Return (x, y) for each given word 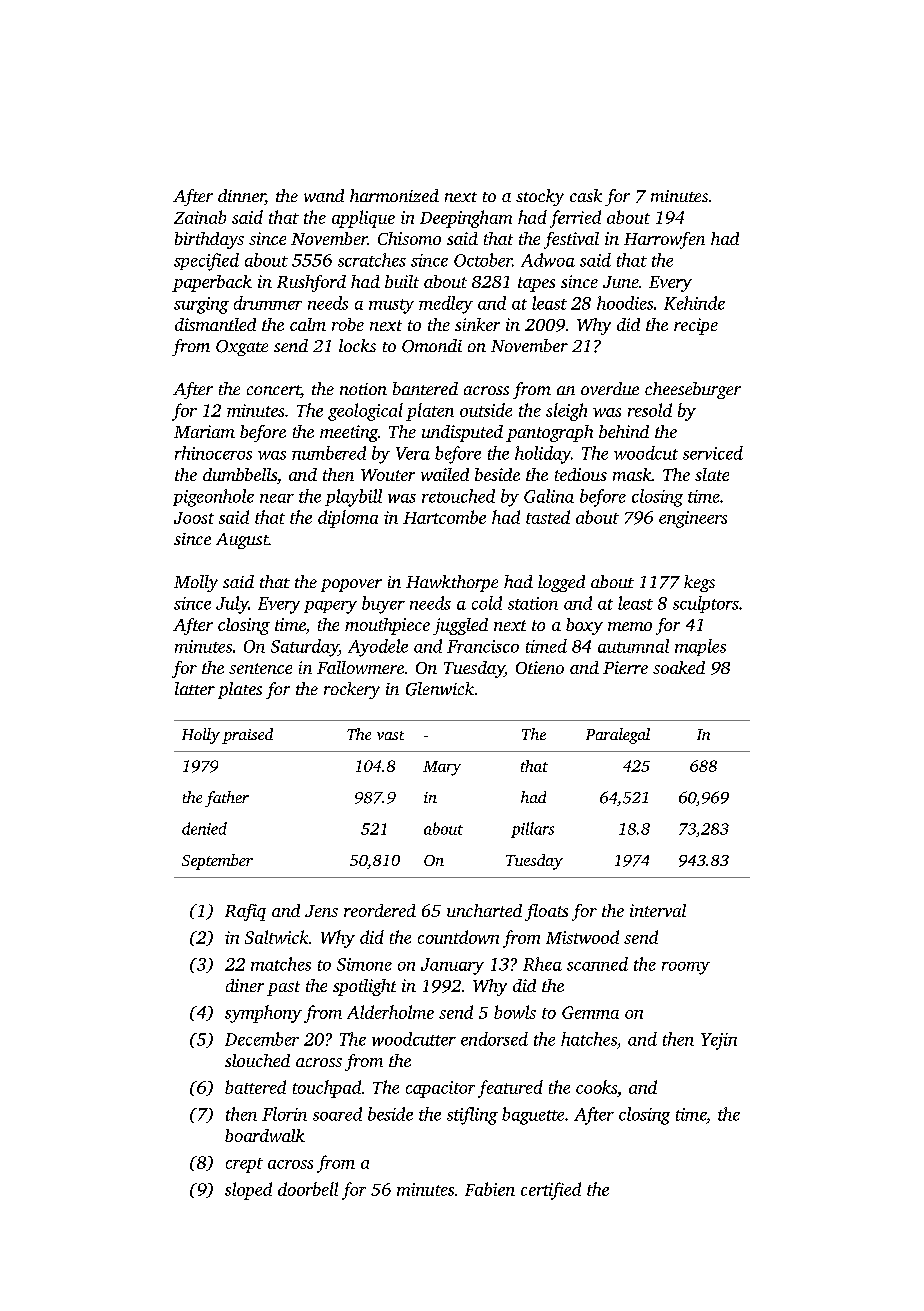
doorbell (308, 1189)
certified (551, 1191)
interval (658, 910)
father (227, 799)
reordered (380, 910)
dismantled (215, 324)
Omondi (432, 346)
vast (390, 735)
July (232, 605)
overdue (610, 388)
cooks (596, 1087)
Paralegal (618, 736)
